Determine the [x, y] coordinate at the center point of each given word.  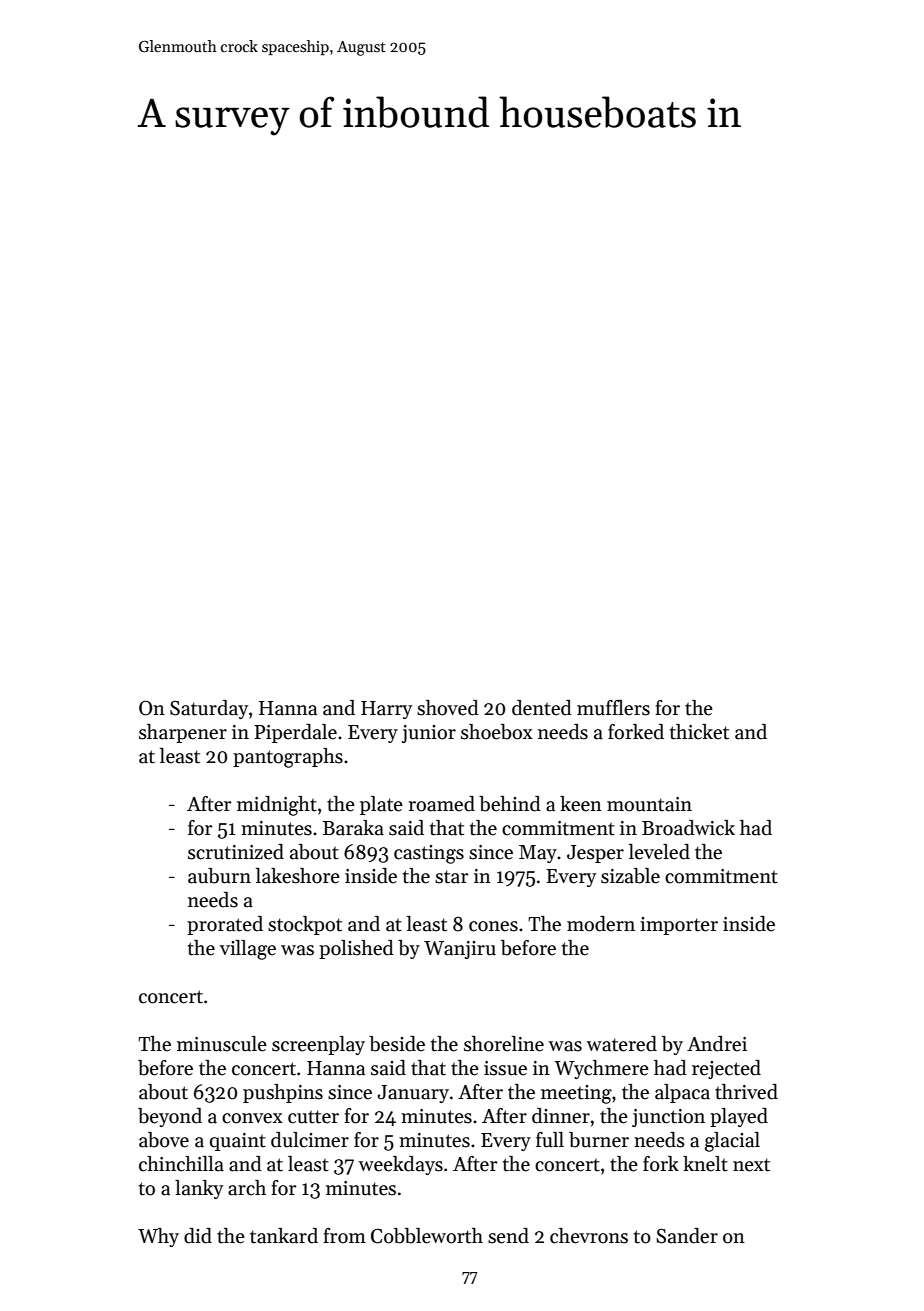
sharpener [183, 733]
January [413, 1094]
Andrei [717, 1044]
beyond [170, 1117]
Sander [687, 1236]
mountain [649, 804]
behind [510, 804]
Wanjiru [460, 950]
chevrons [589, 1236]
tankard [284, 1236]
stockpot [305, 925]
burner [599, 1140]
